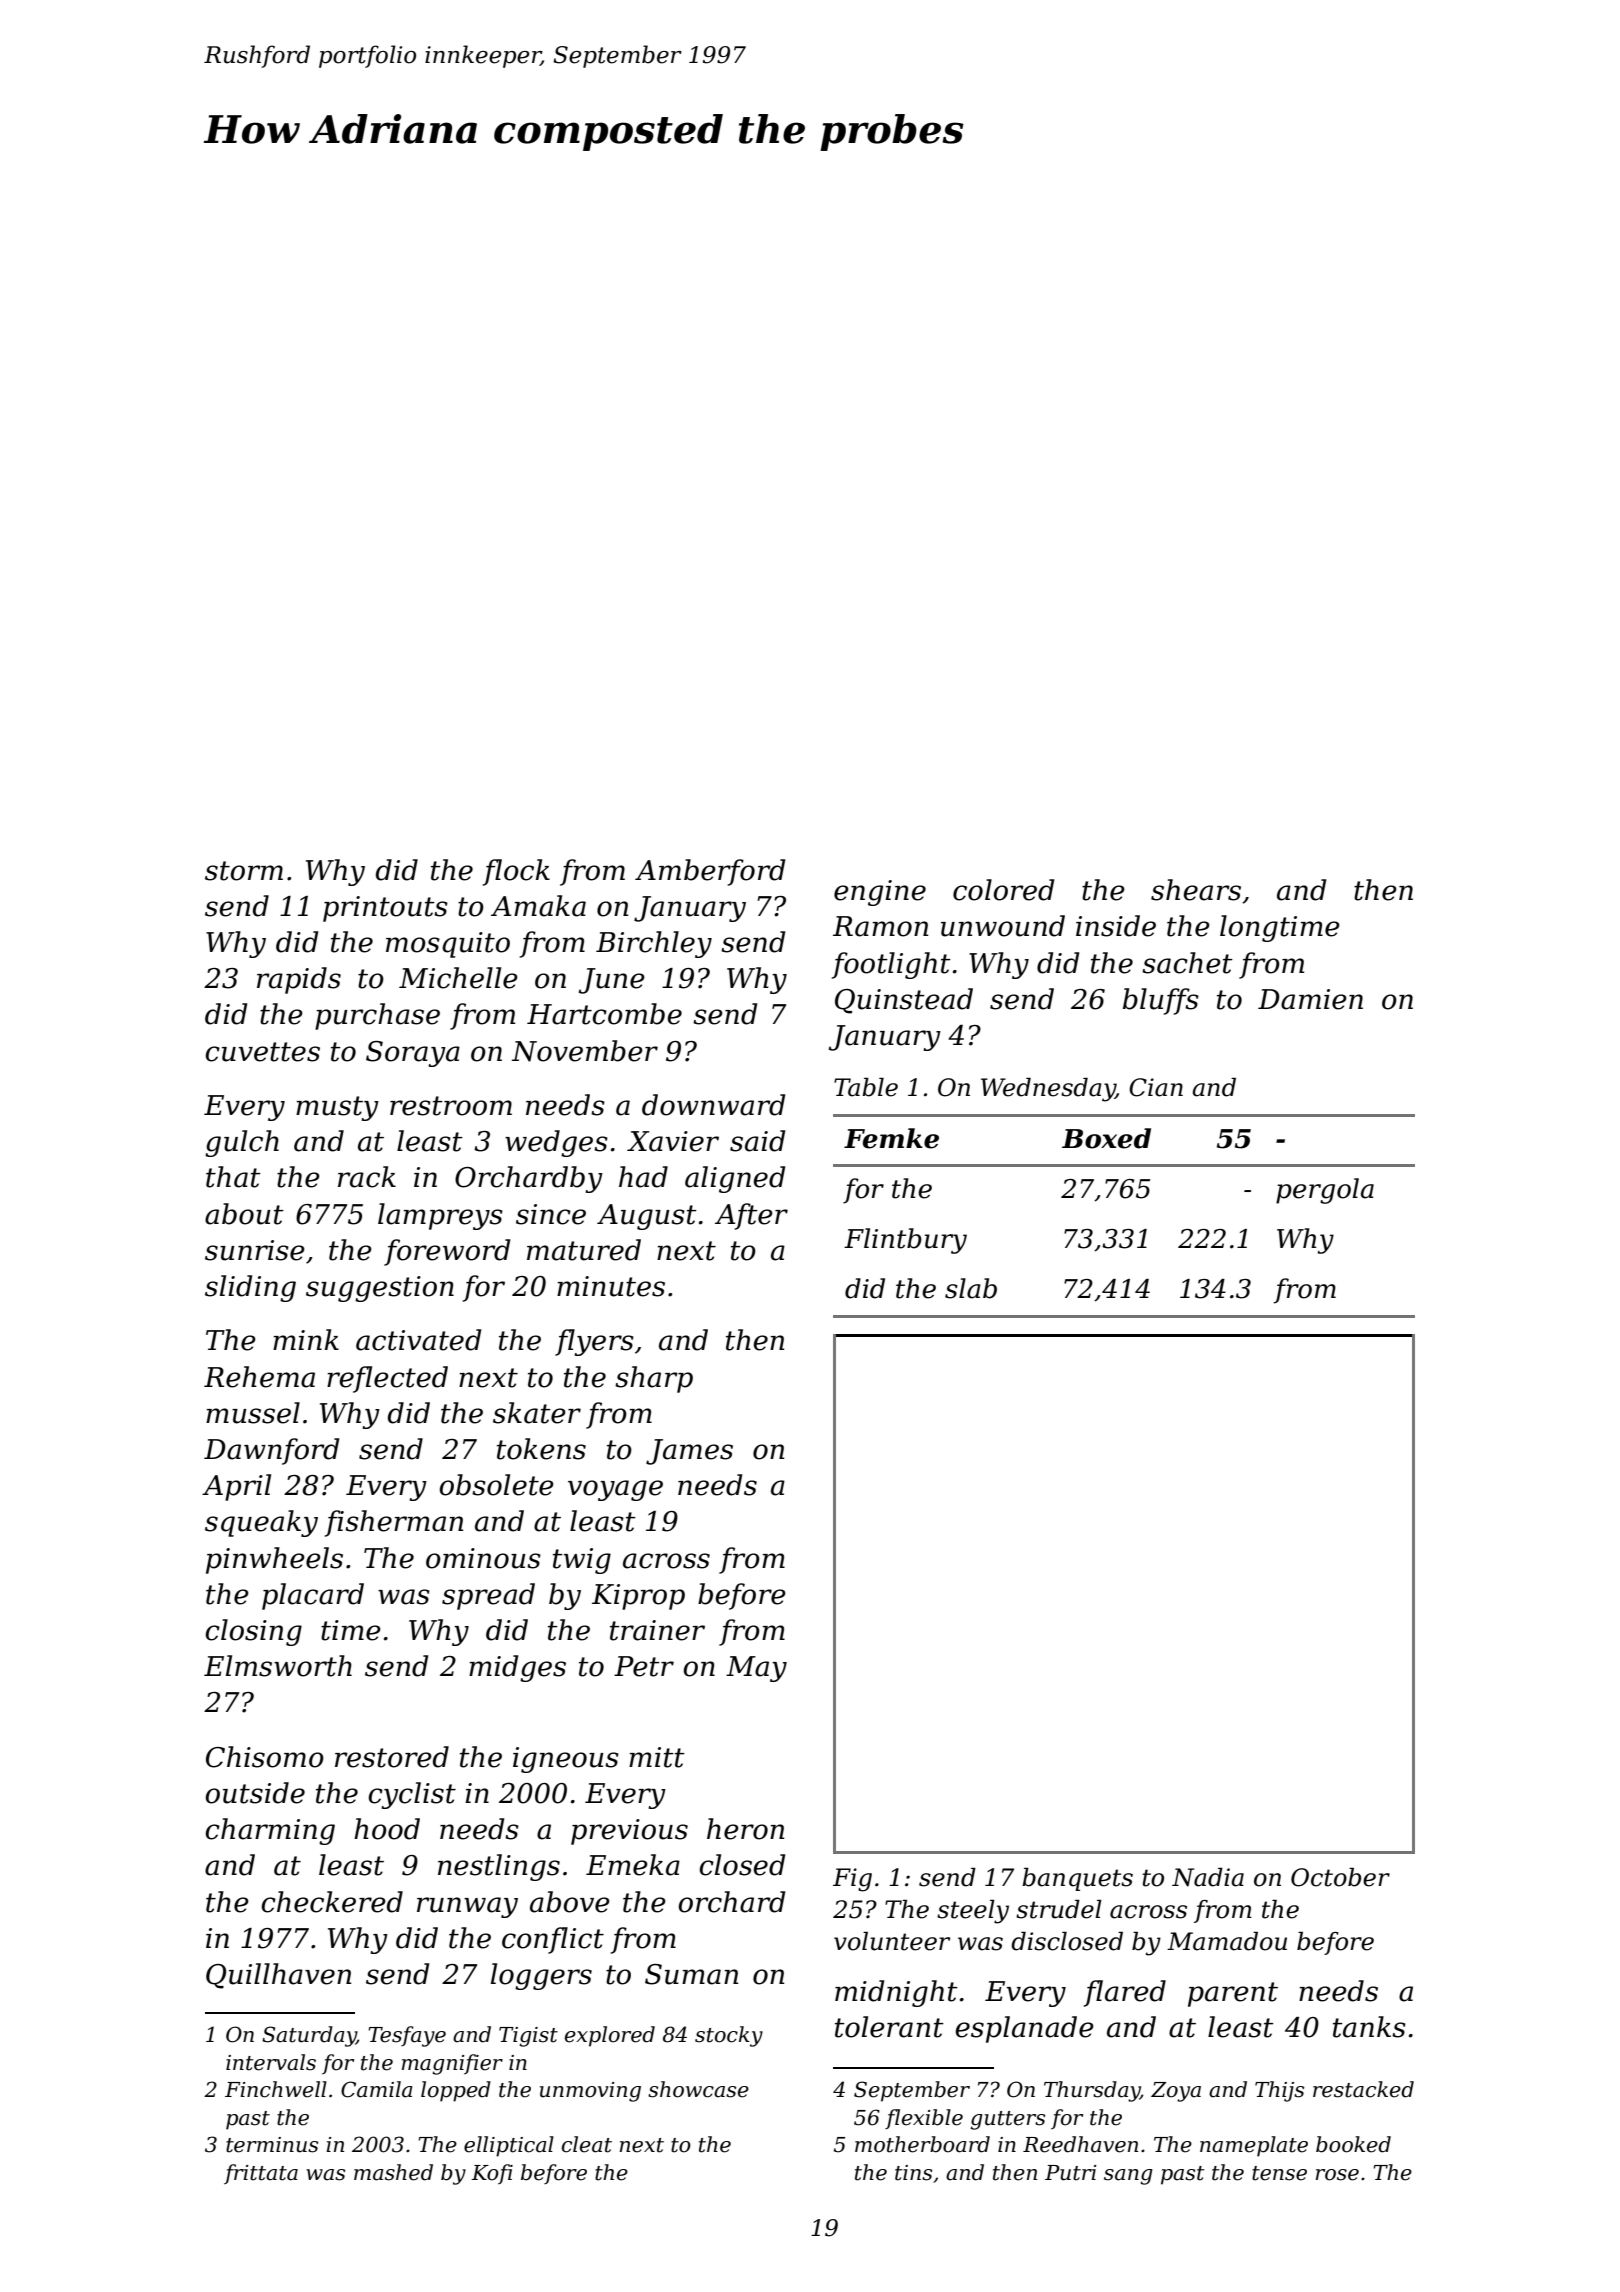 Image resolution: width=1620 pixels, height=2292 pixels. I want to click on banquets, so click(1077, 1879).
